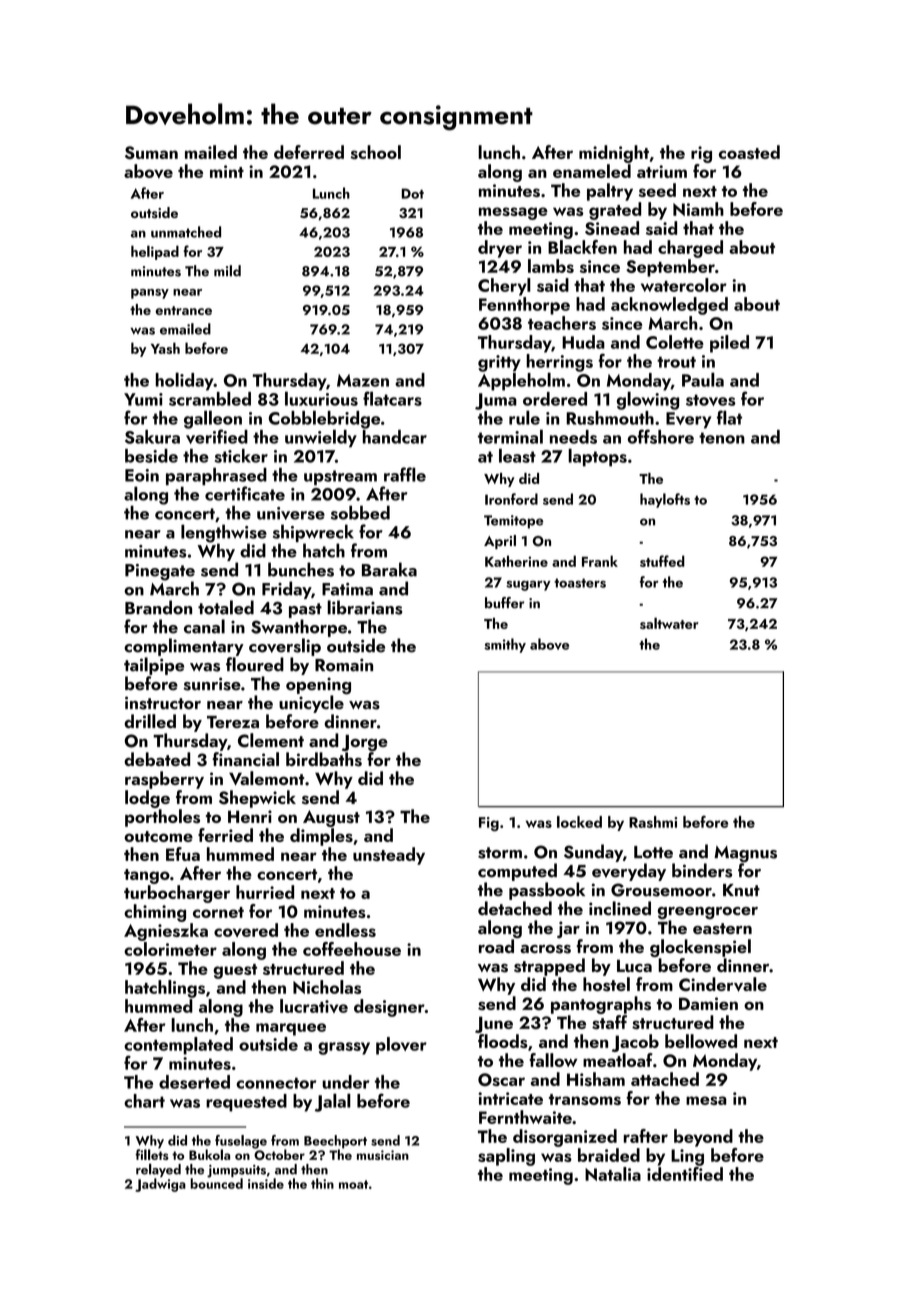 Image resolution: width=908 pixels, height=1316 pixels. I want to click on Oscar, so click(501, 1079).
